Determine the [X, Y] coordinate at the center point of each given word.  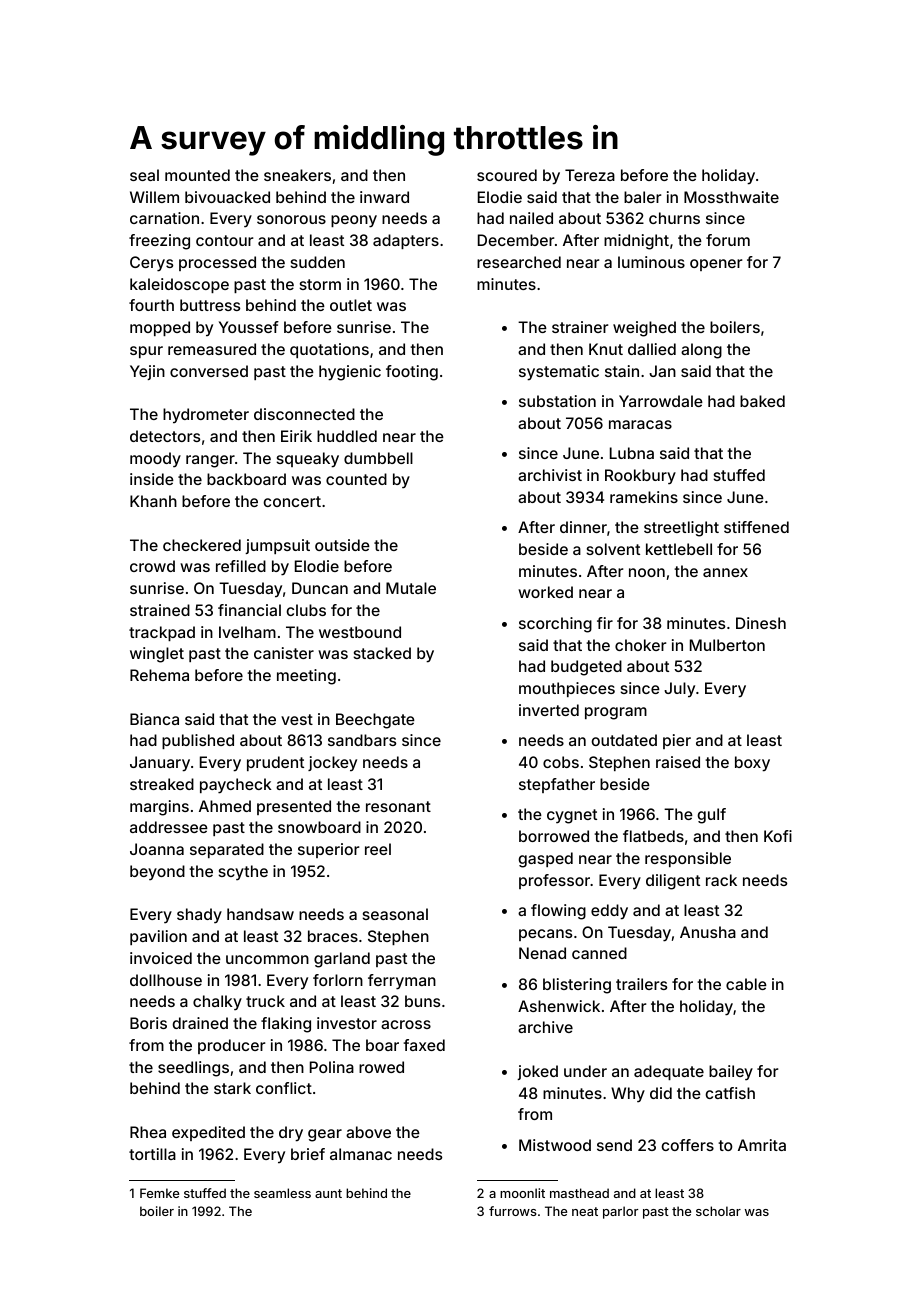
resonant [398, 806]
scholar [718, 1211]
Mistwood [555, 1145]
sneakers [297, 175]
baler [642, 197]
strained [160, 610]
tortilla [152, 1154]
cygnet [572, 816]
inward [384, 197]
